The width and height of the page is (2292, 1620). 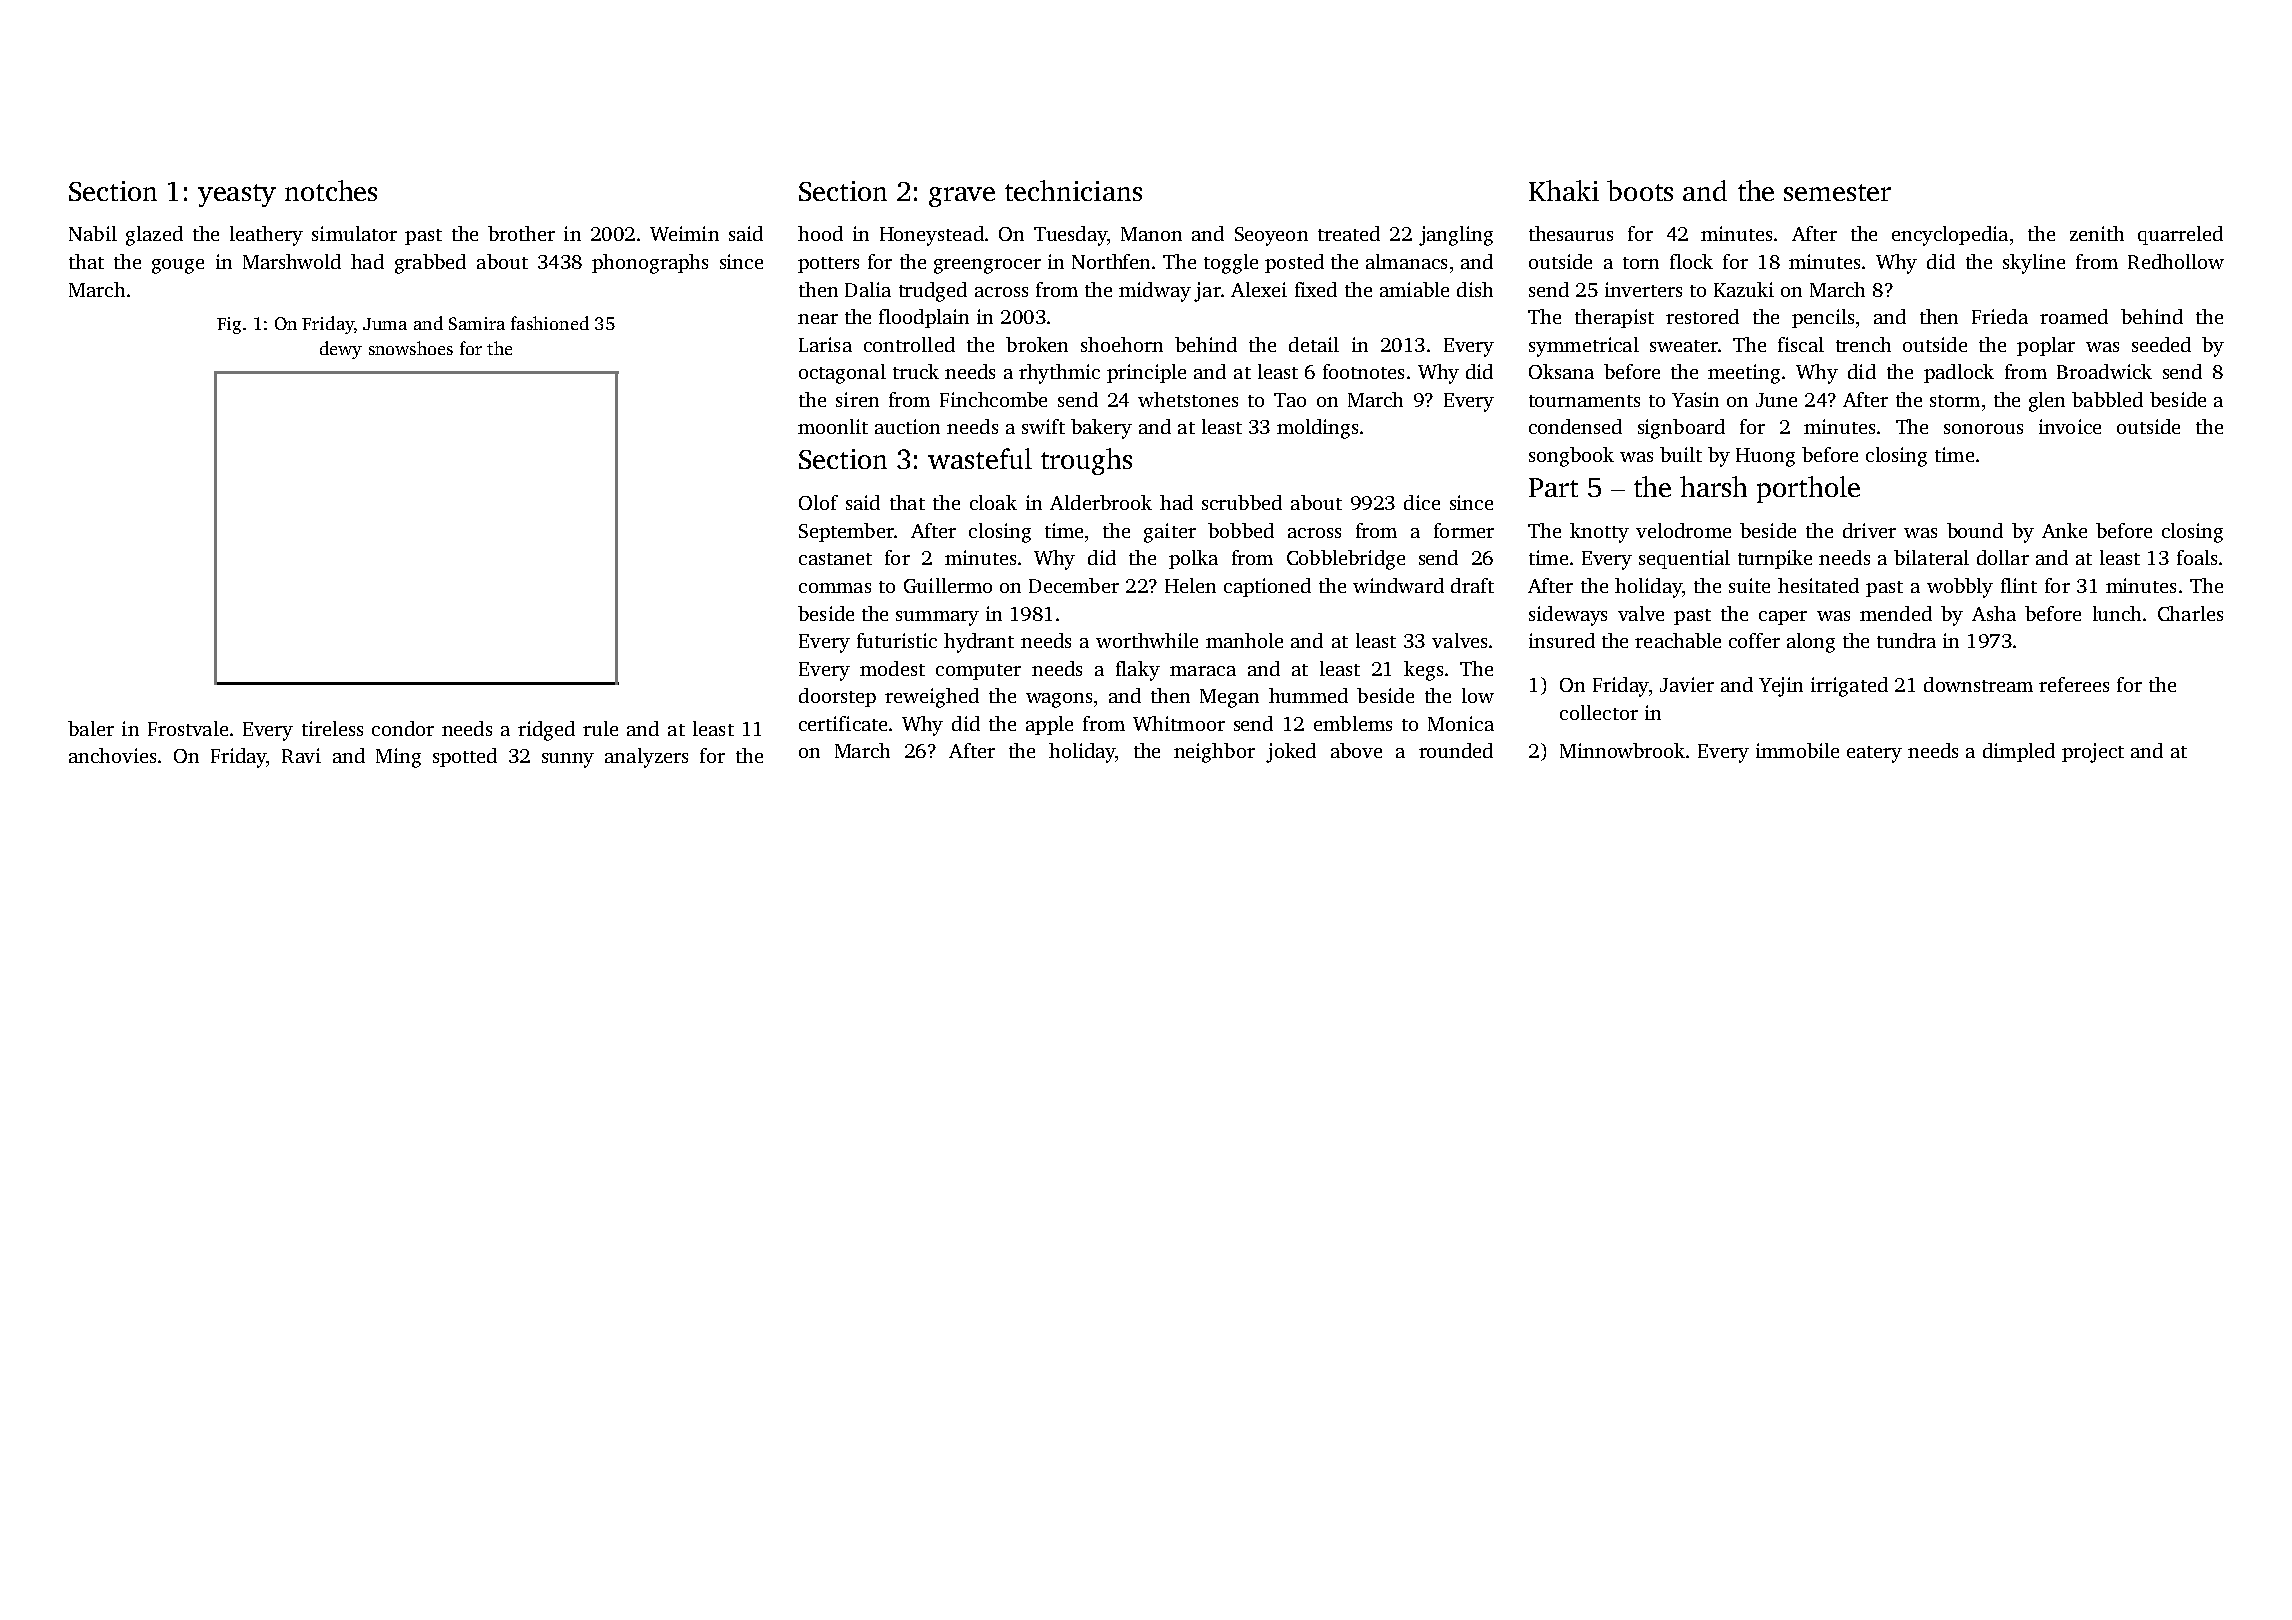 What do you see at coordinates (2197, 557) in the page?
I see `foals` at bounding box center [2197, 557].
